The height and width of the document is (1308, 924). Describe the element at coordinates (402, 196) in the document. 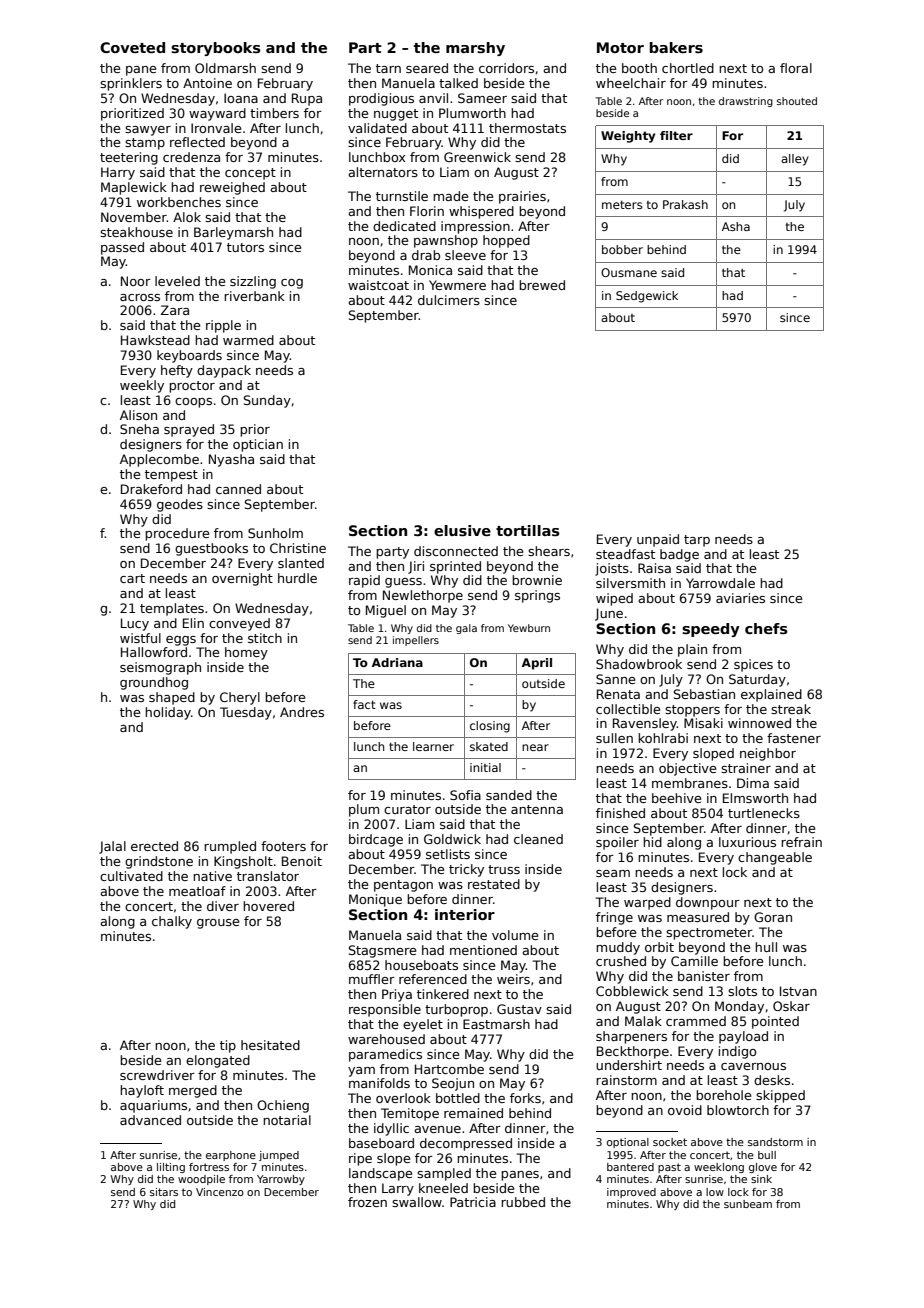

I see `turnstile` at that location.
